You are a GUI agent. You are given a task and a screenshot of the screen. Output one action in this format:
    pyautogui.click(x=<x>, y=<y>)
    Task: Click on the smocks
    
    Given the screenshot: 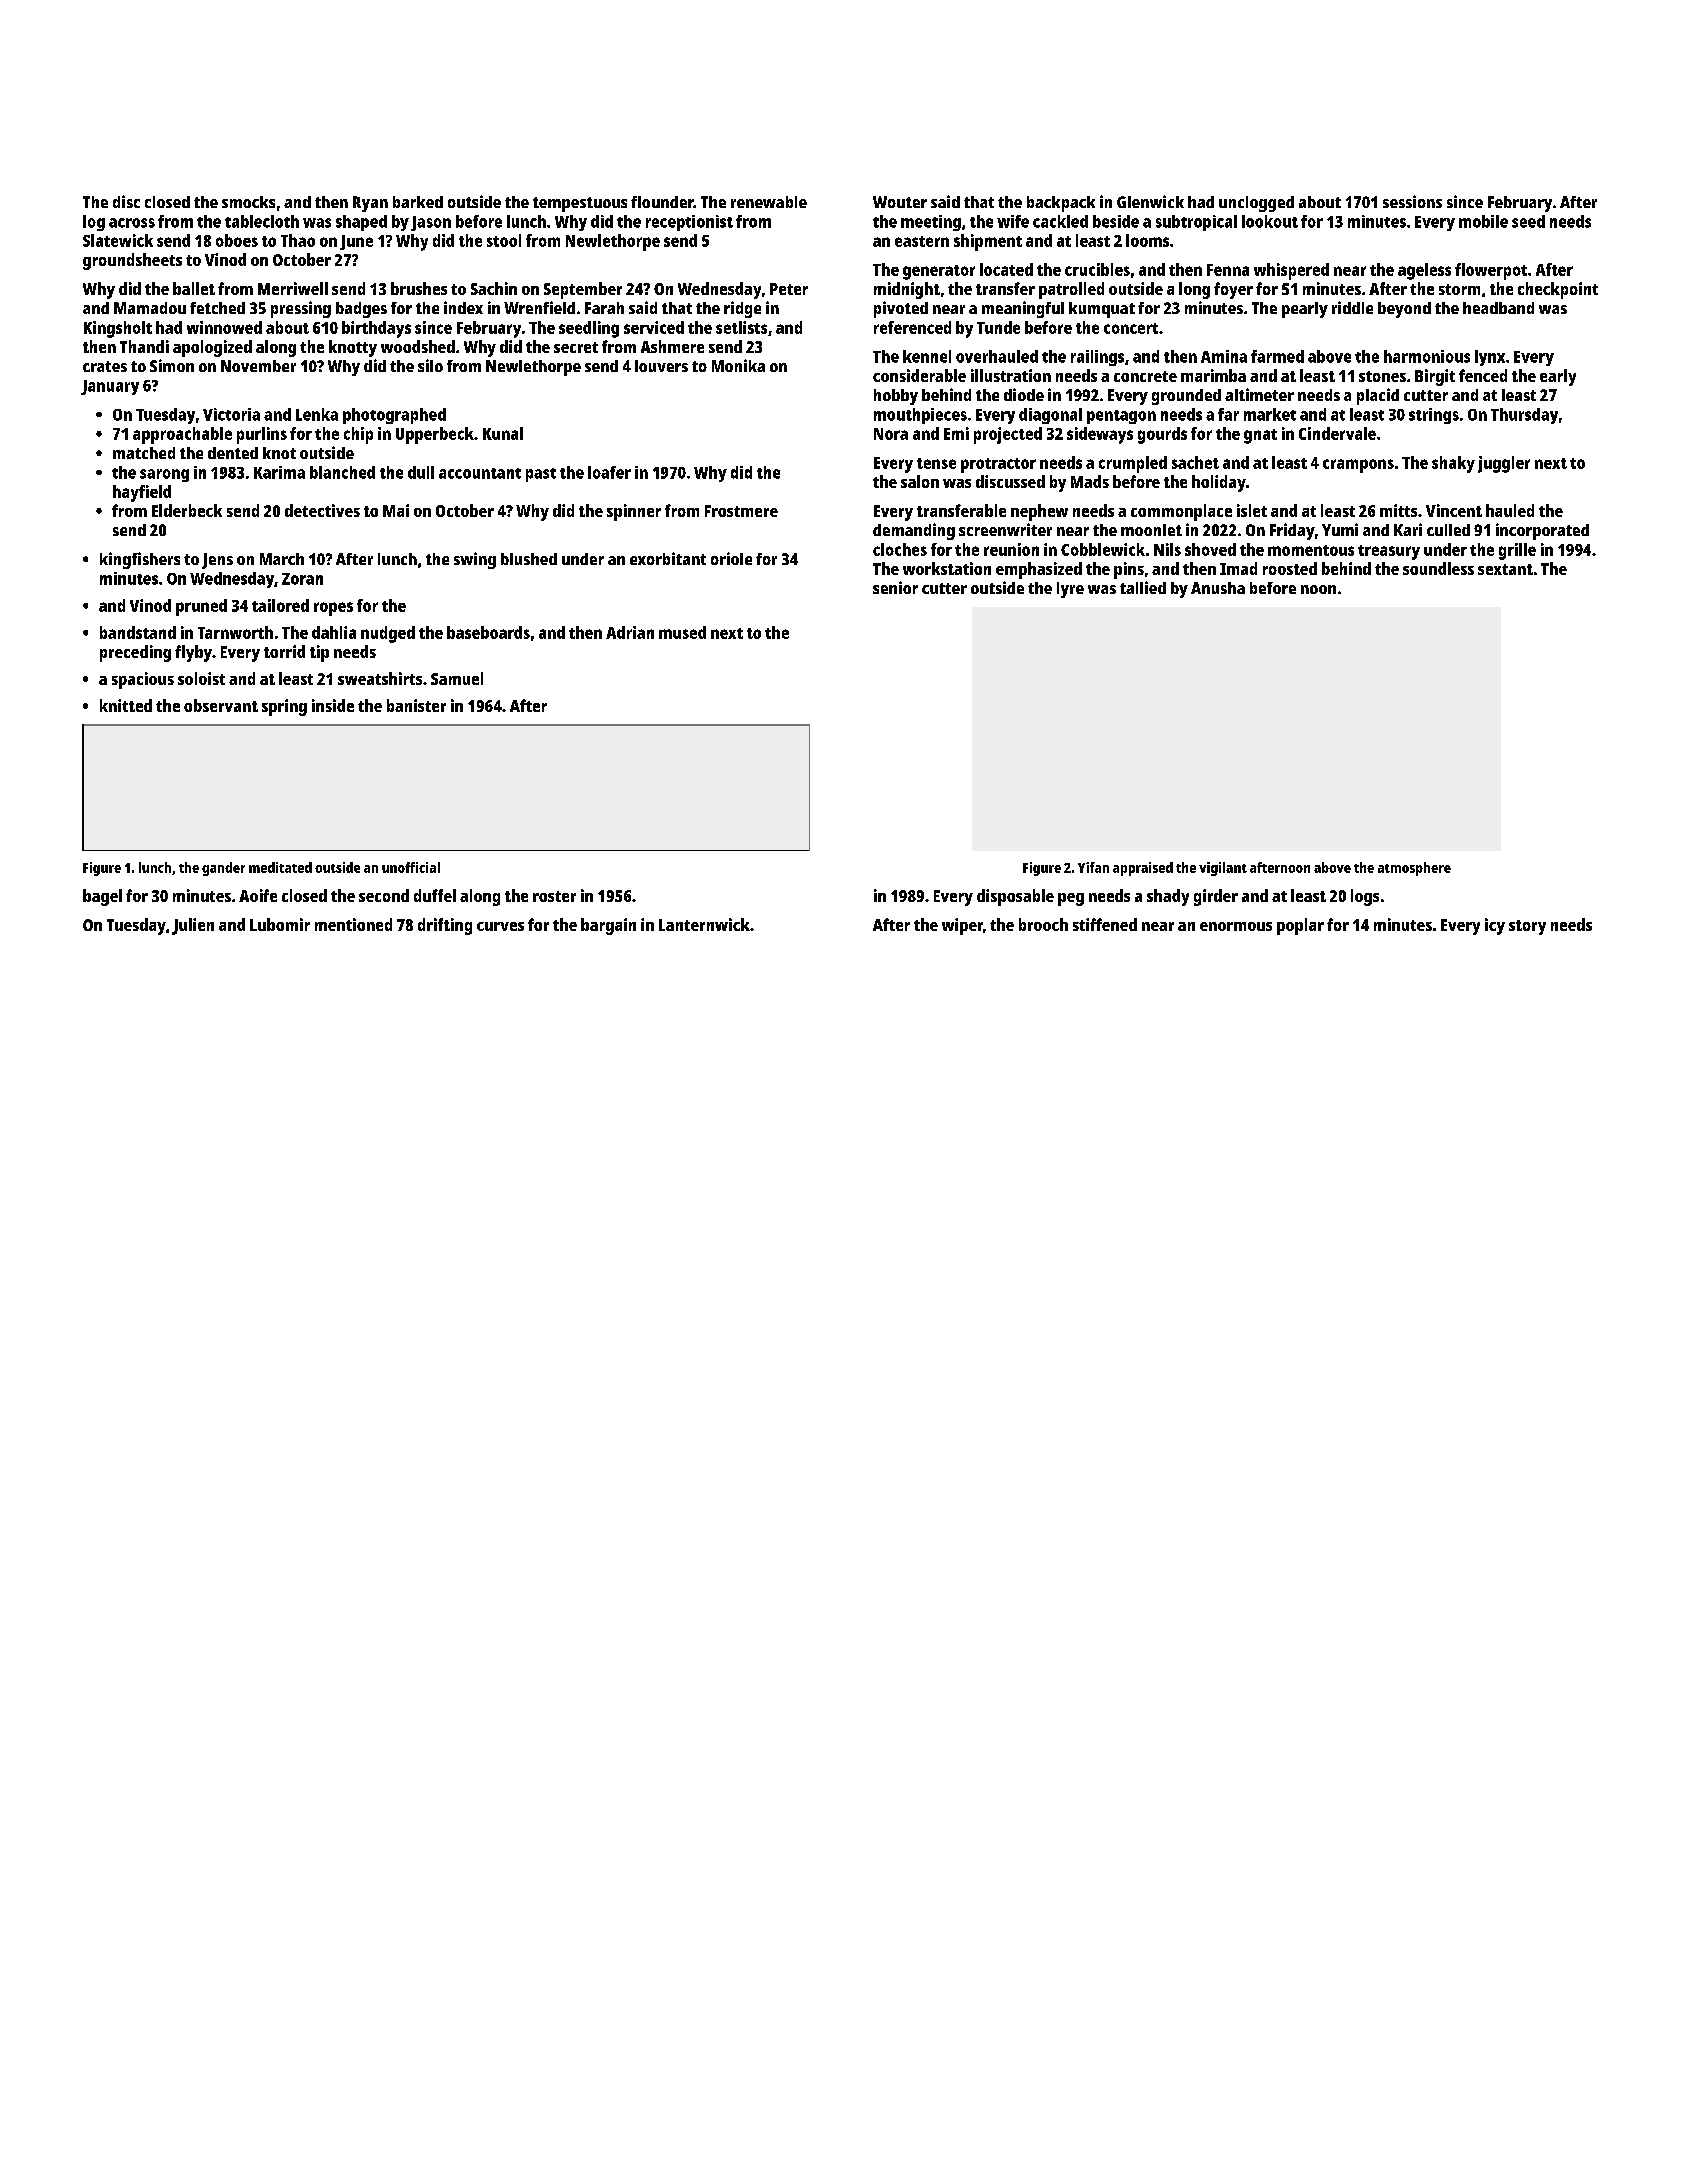 What is the action you would take?
    pyautogui.click(x=248, y=202)
